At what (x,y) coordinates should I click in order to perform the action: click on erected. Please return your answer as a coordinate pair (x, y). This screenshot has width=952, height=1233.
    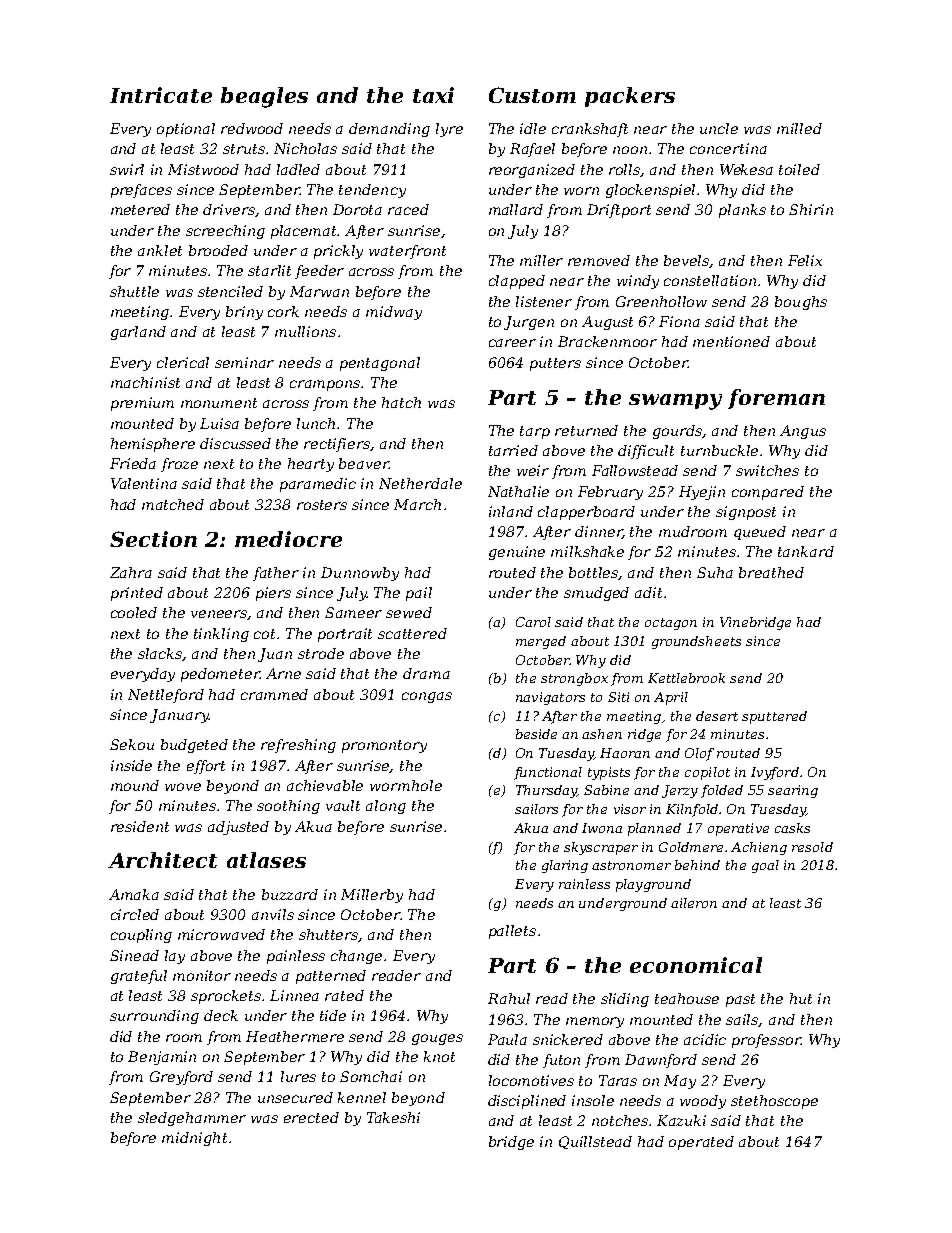
    Looking at the image, I should click on (311, 1117).
